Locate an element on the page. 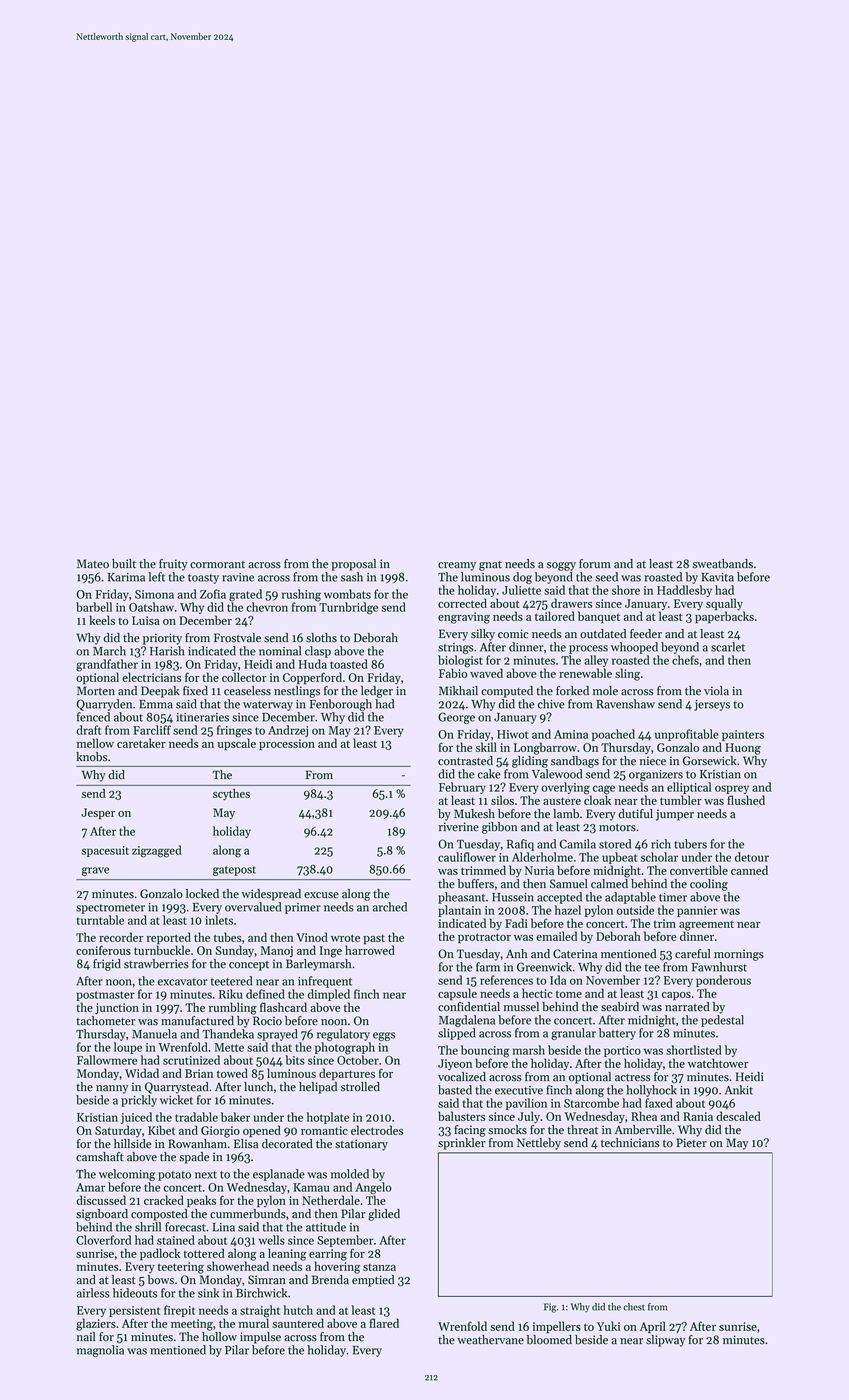  Turnbridge is located at coordinates (348, 608).
